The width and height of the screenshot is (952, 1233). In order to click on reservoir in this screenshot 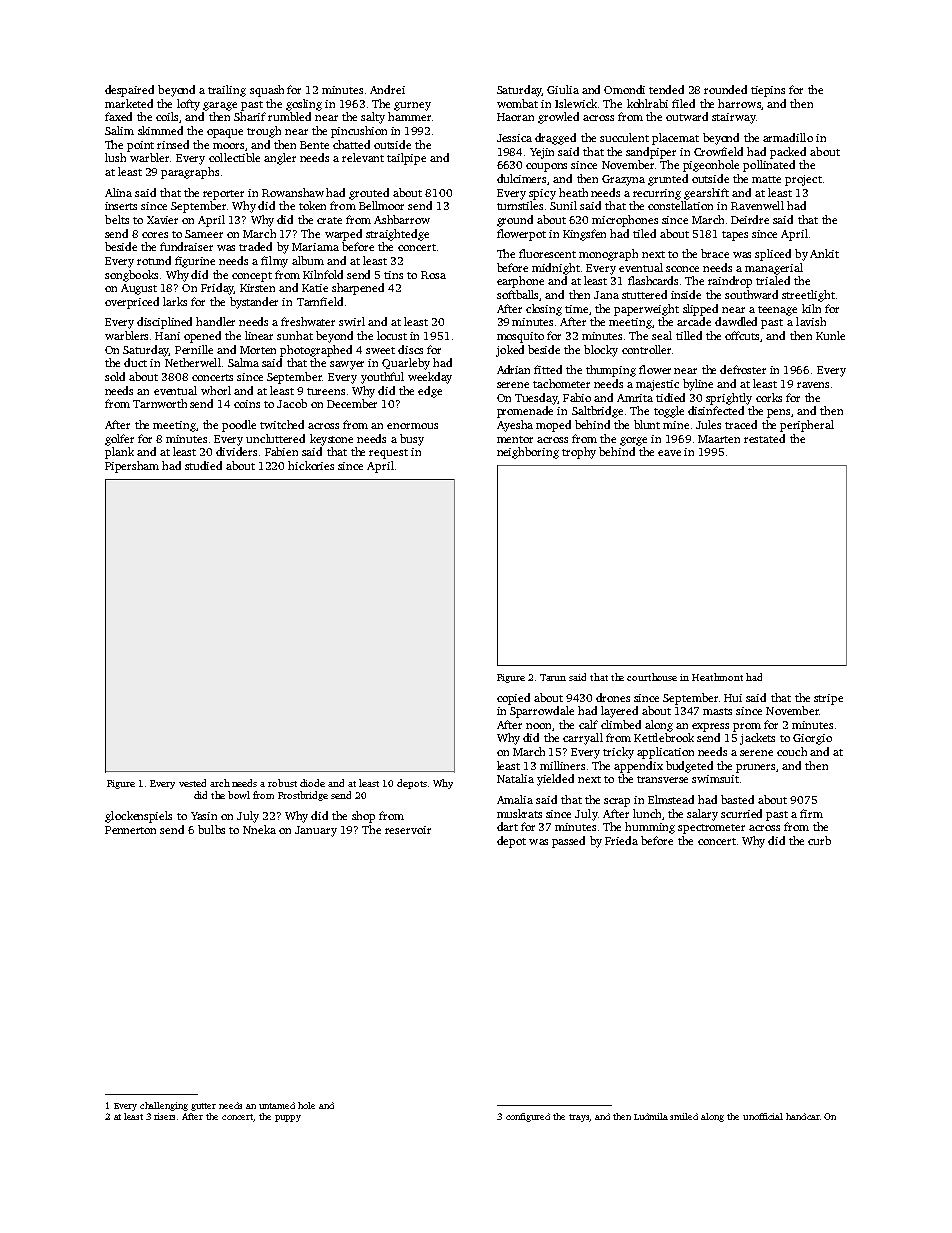, I will do `click(408, 830)`.
